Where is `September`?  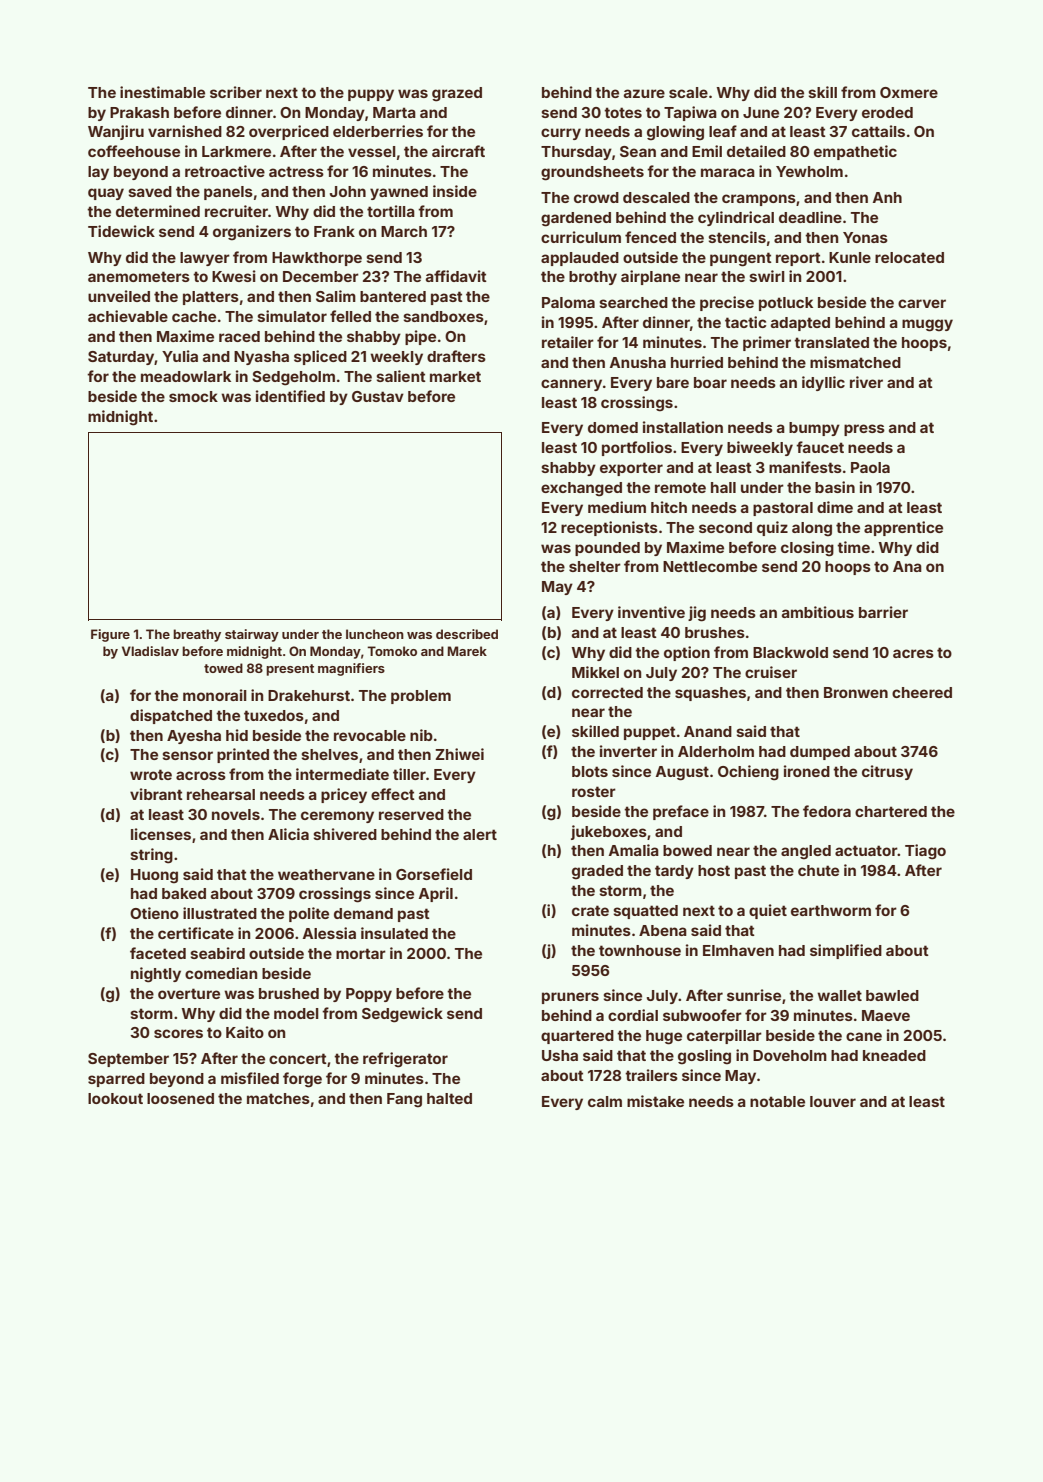
September is located at coordinates (128, 1060).
